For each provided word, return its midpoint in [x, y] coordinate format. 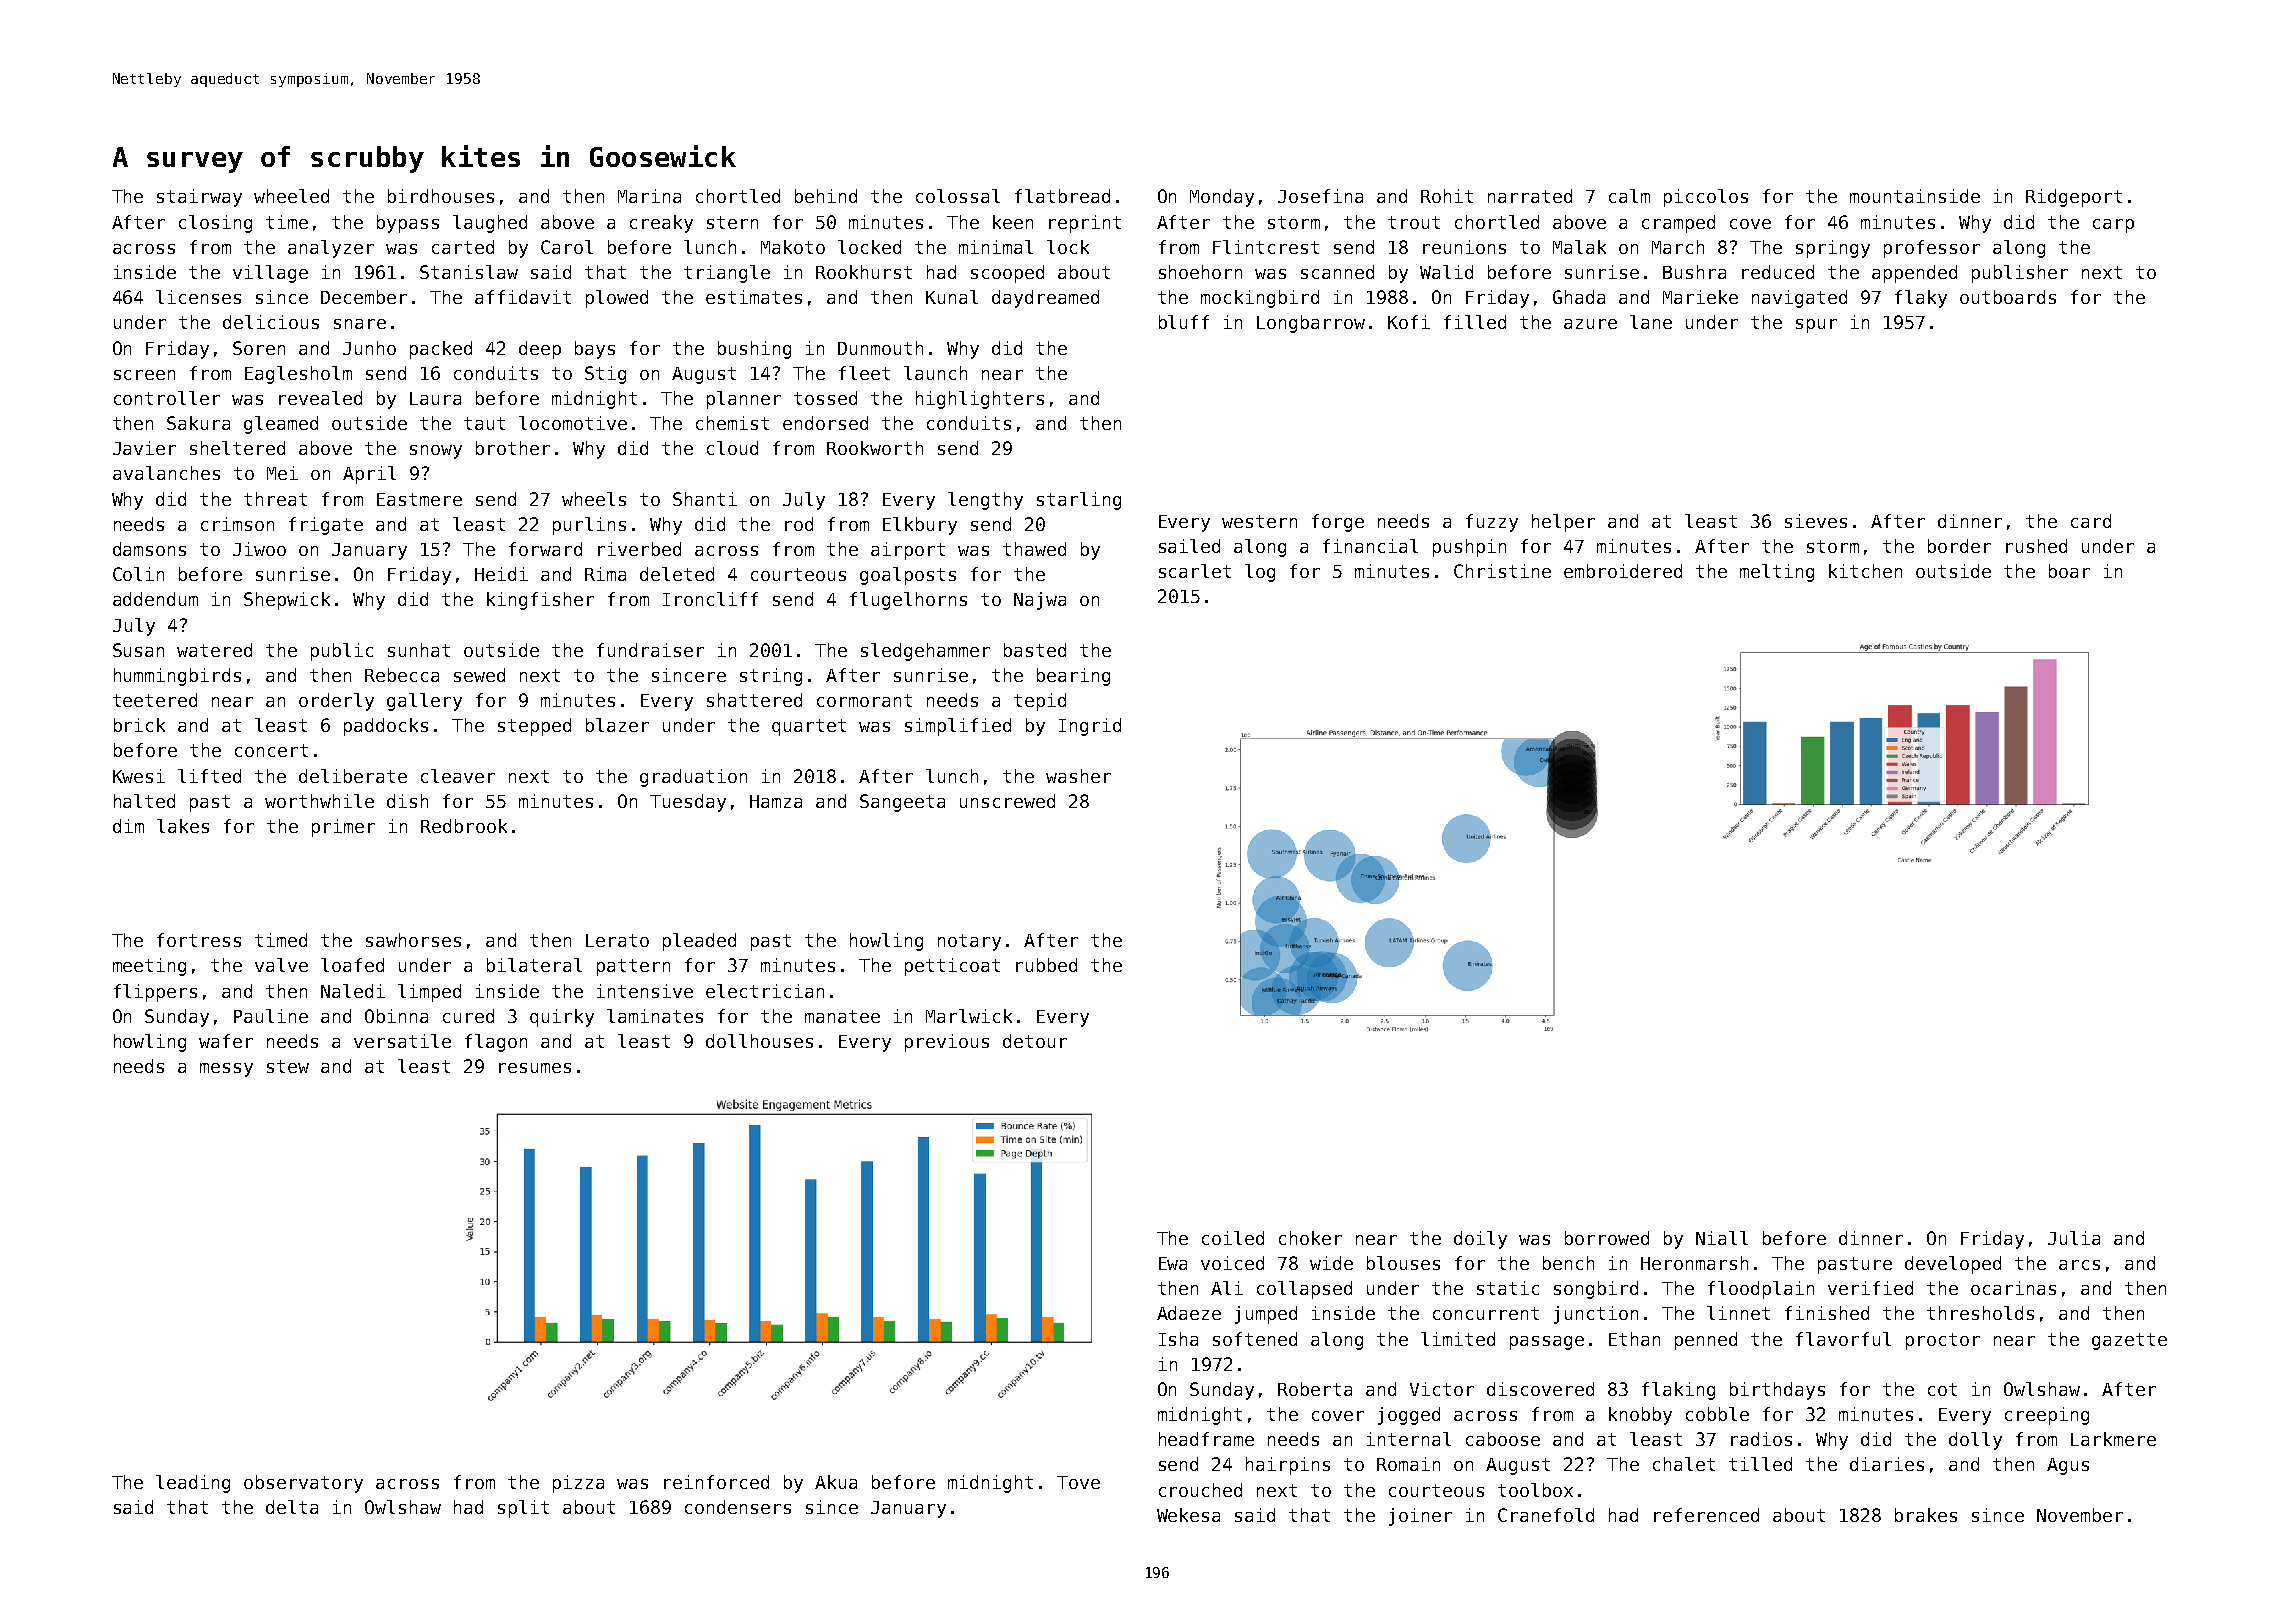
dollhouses [759, 1041]
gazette [2129, 1341]
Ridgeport [2074, 198]
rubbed [1046, 965]
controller [167, 398]
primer [343, 828]
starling [1079, 501]
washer [1078, 776]
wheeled [291, 196]
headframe [1206, 1439]
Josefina [1320, 196]
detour [1035, 1041]
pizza [578, 1484]
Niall [1722, 1238]
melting [1777, 573]
